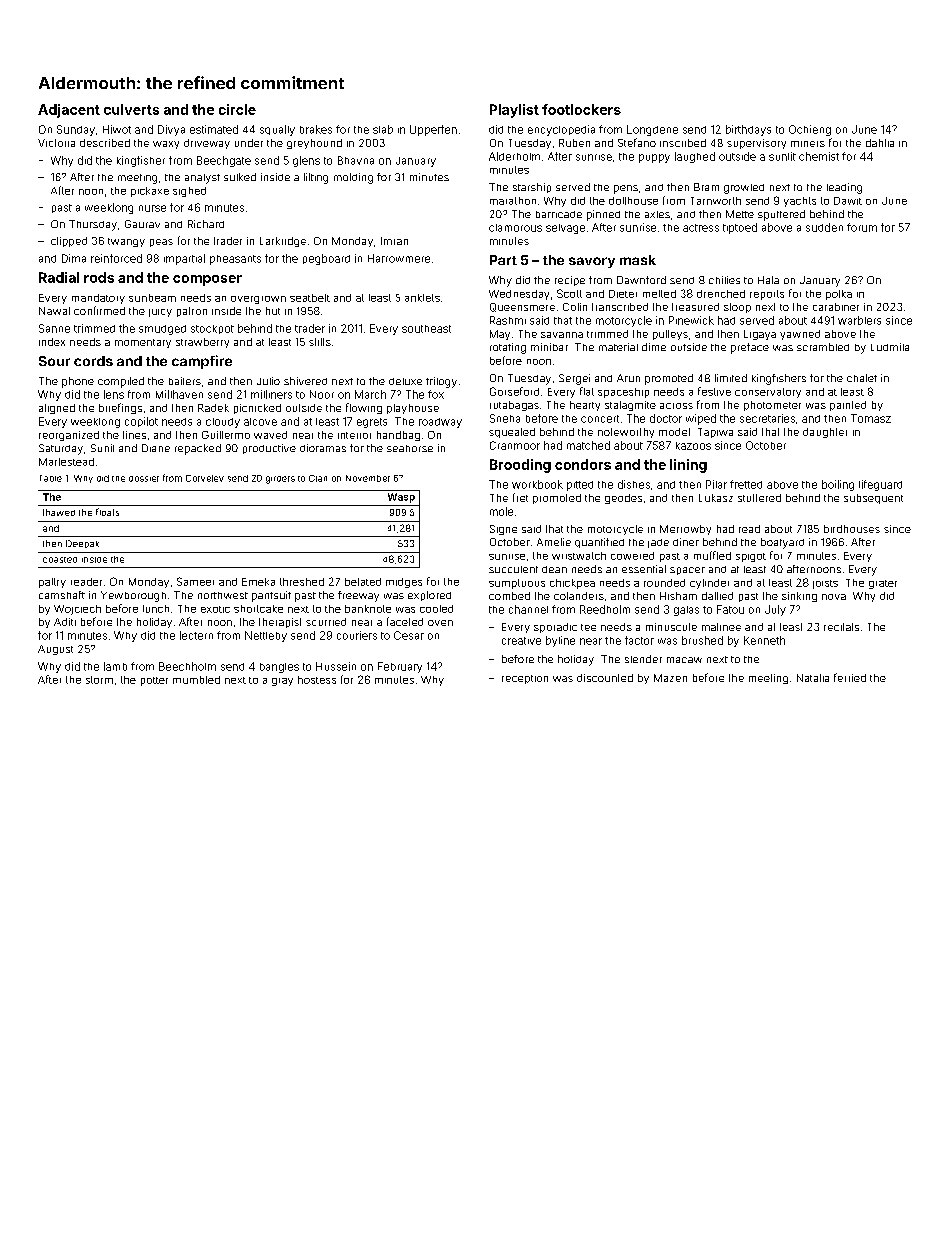  Describe the element at coordinates (282, 682) in the screenshot. I see `gray` at that location.
